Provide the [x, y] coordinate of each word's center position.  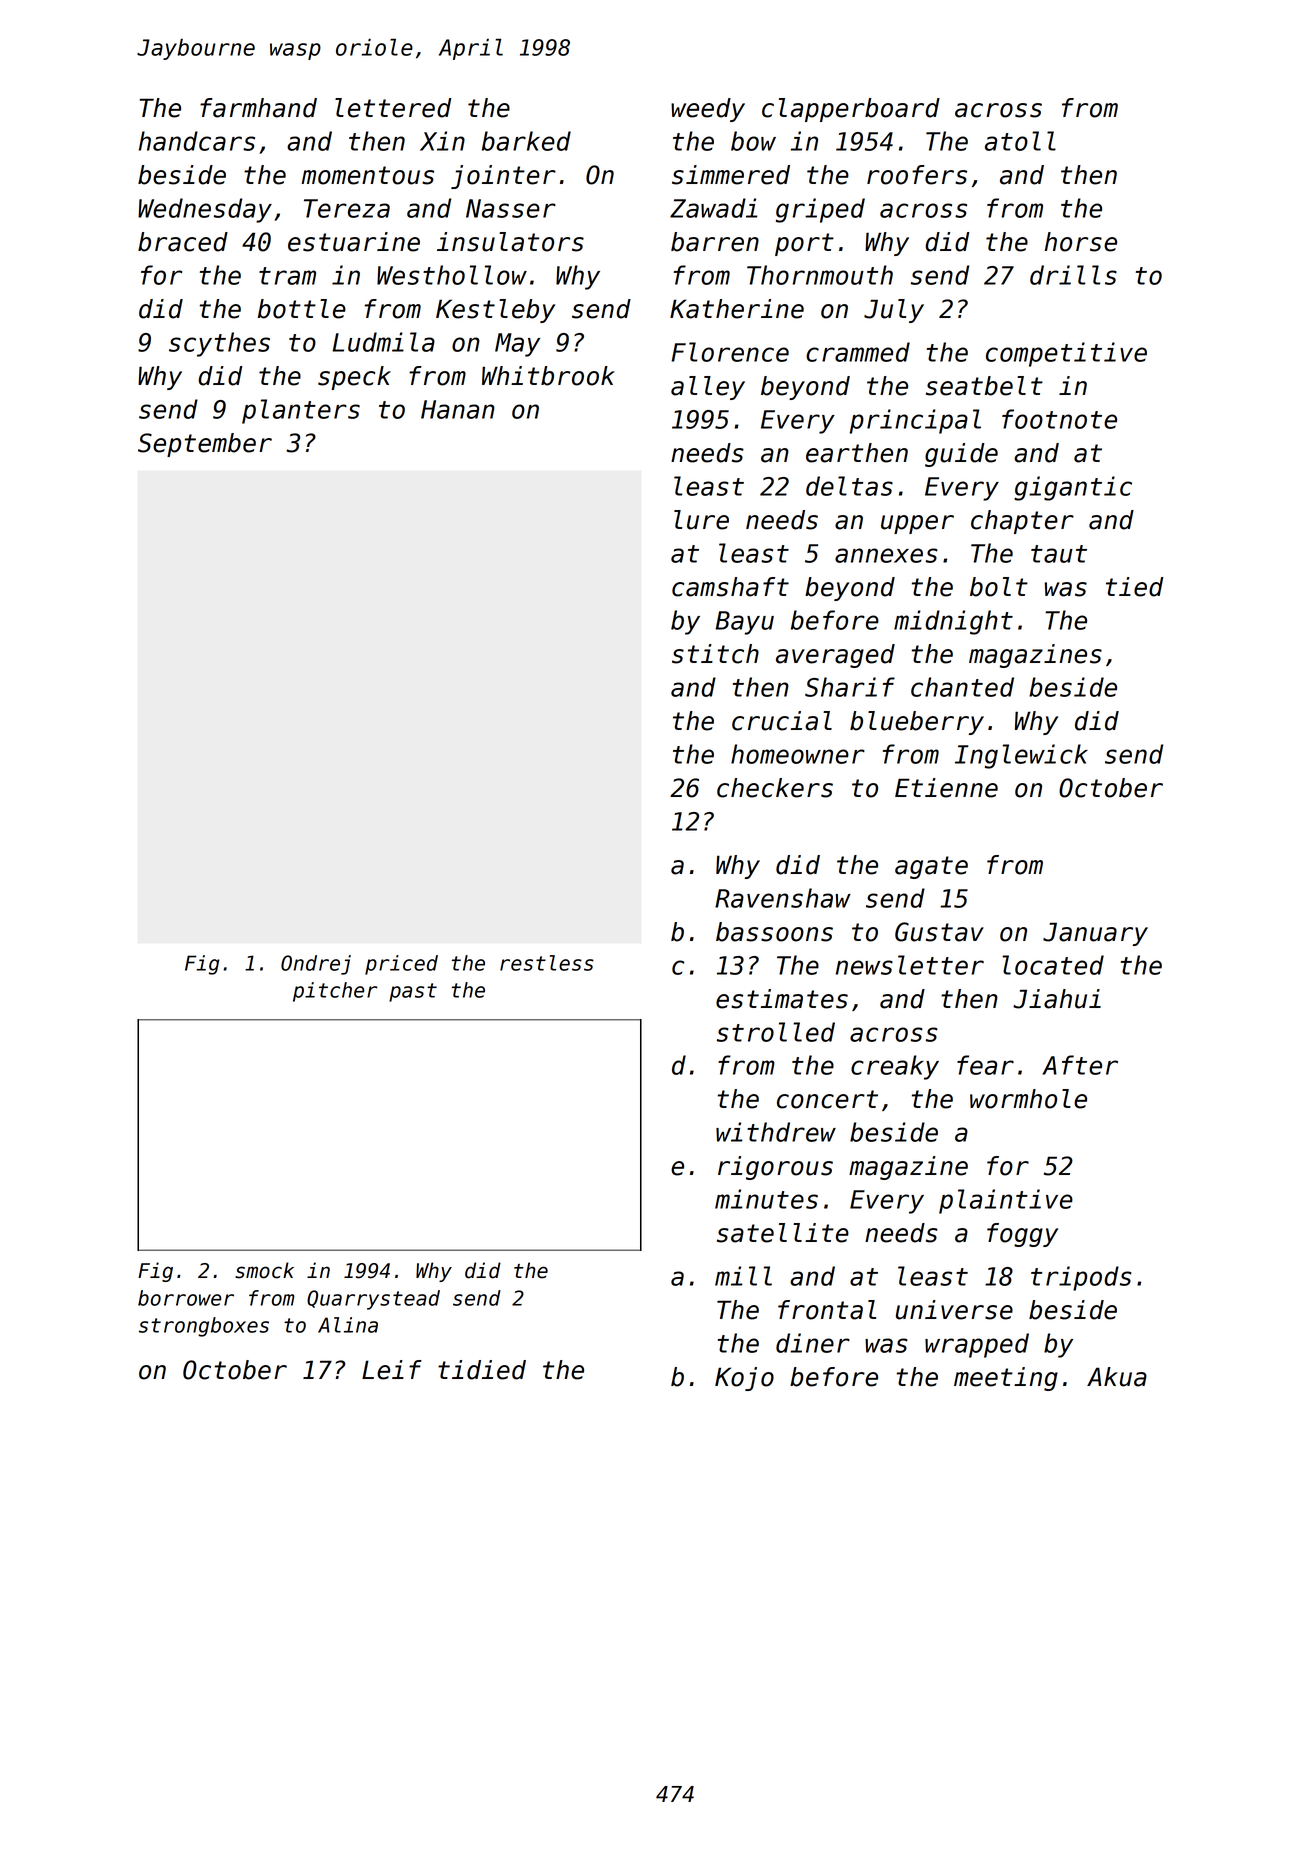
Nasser [511, 208]
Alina [348, 1325]
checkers [775, 788]
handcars [197, 141]
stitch [715, 654]
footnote [1059, 419]
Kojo [744, 1379]
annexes [886, 555]
